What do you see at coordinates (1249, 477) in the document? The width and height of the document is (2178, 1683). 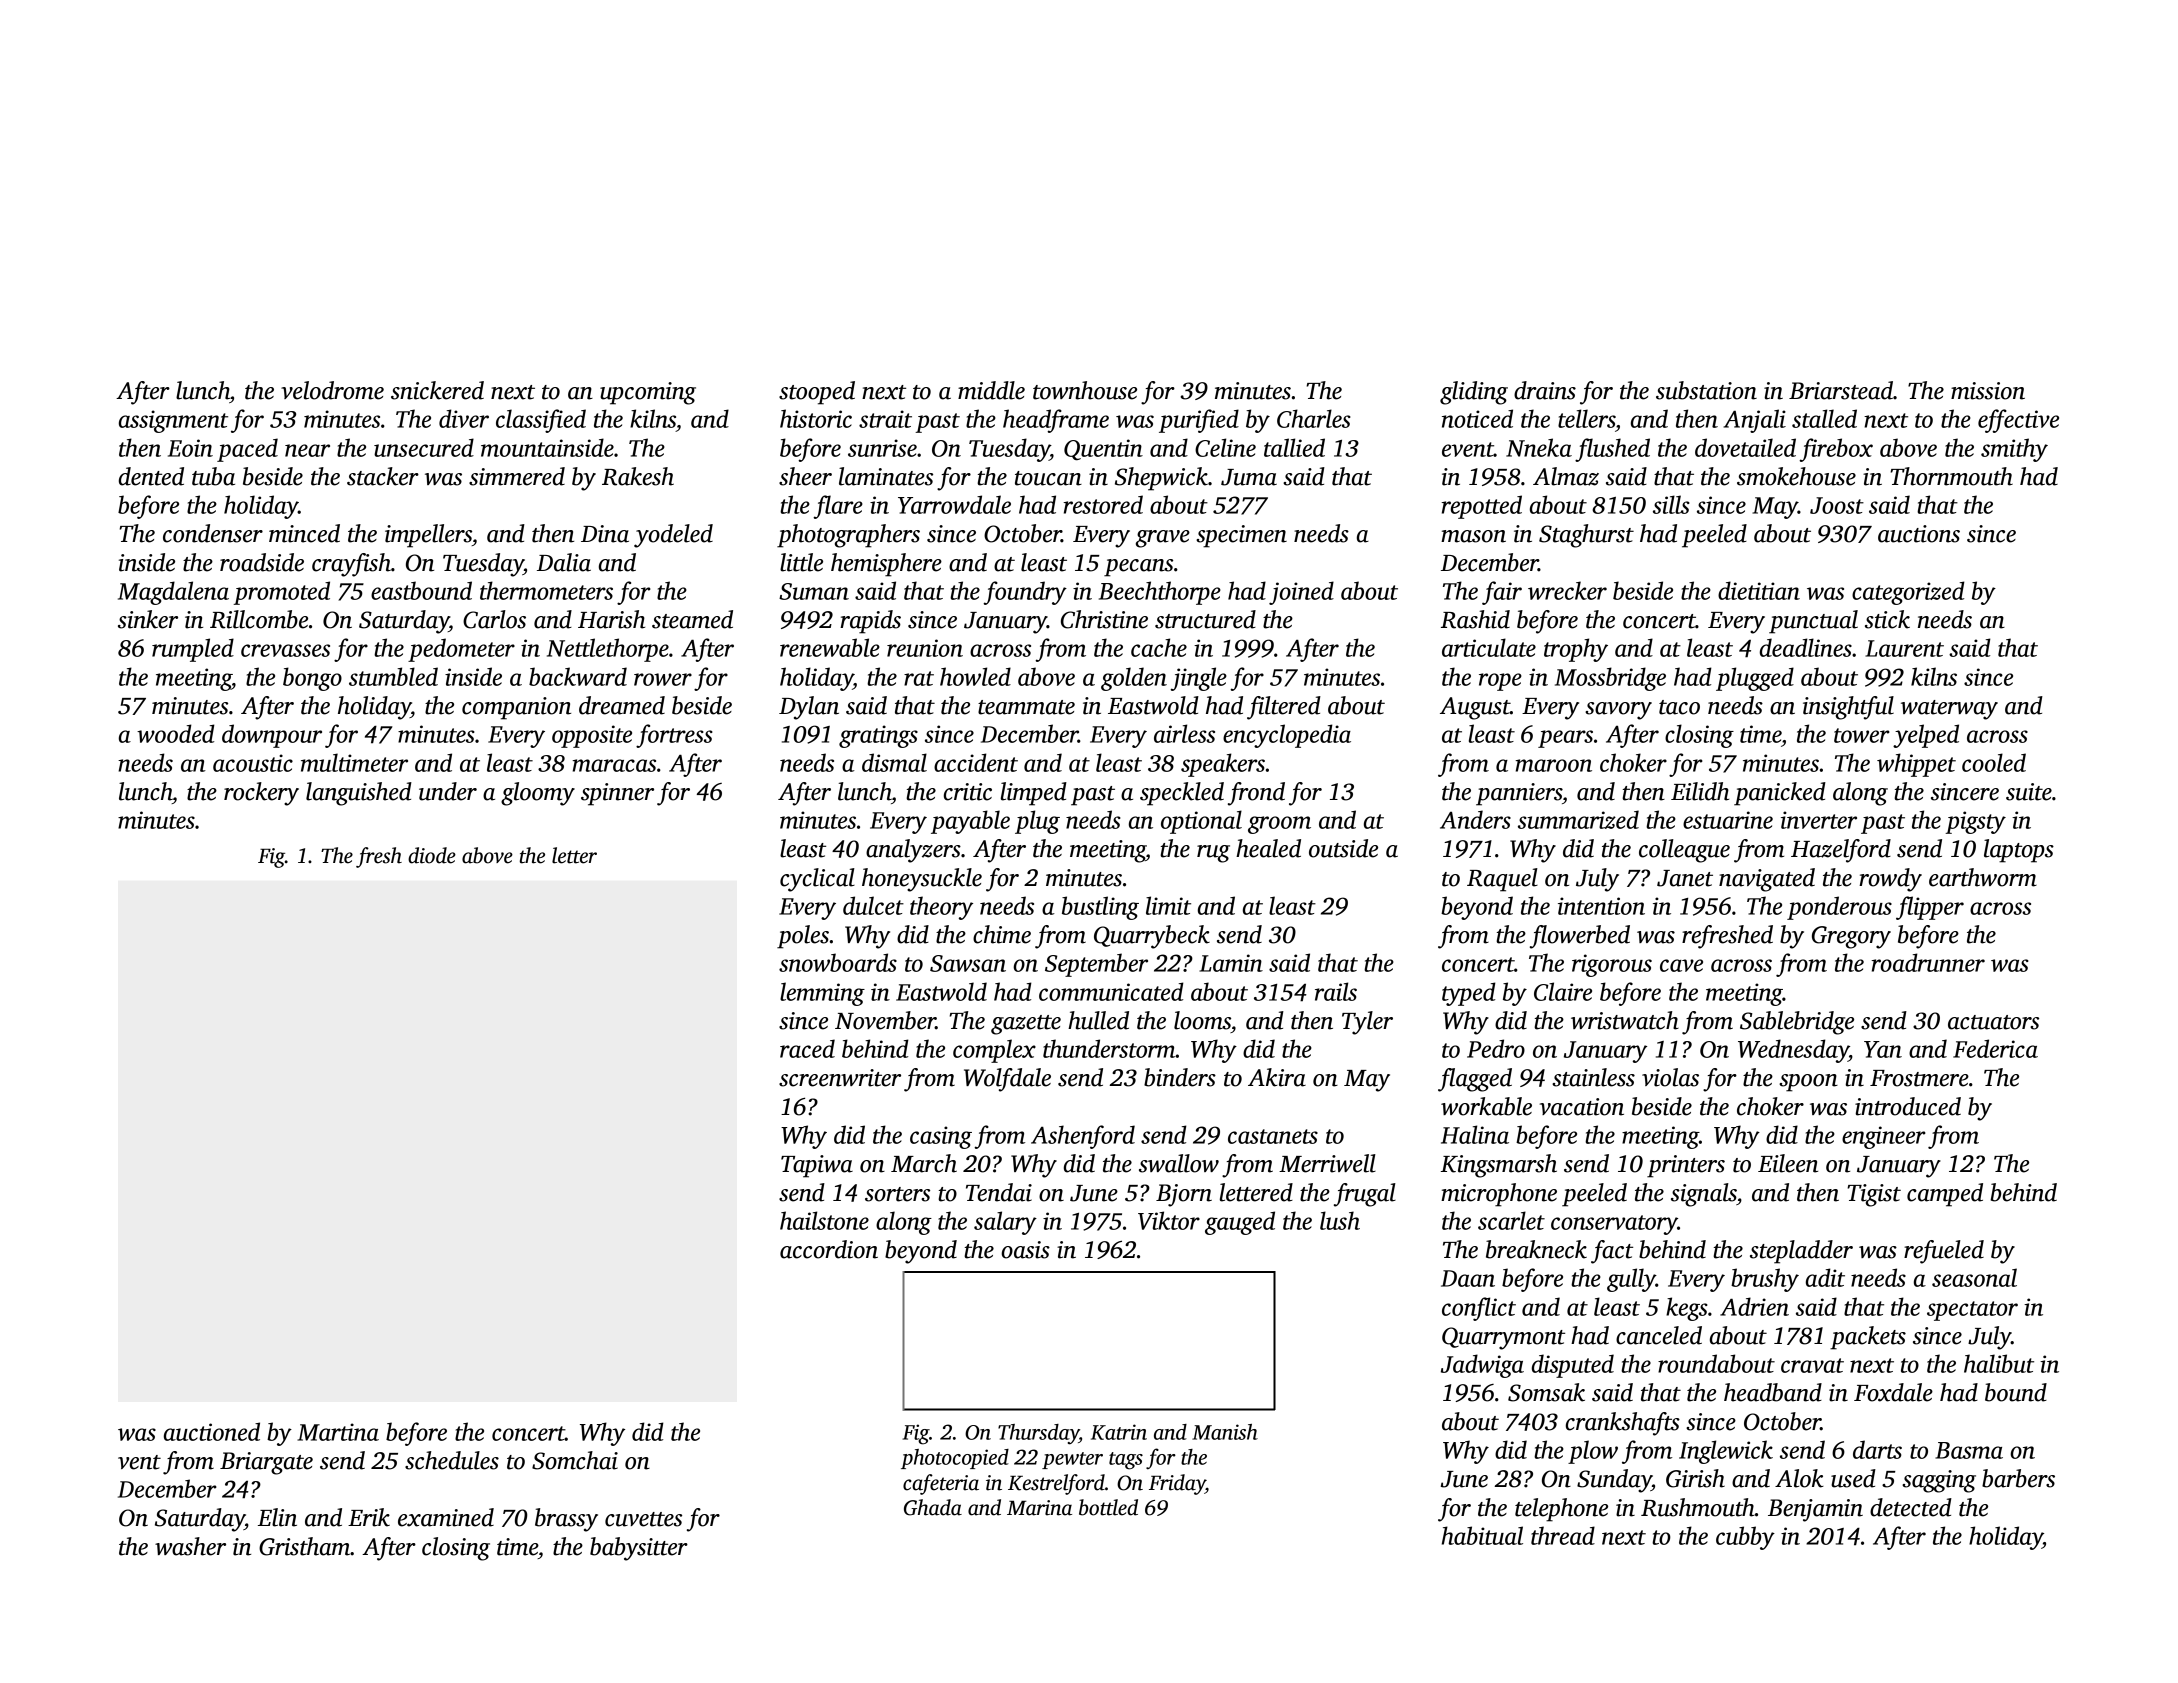 I see `Juma` at bounding box center [1249, 477].
